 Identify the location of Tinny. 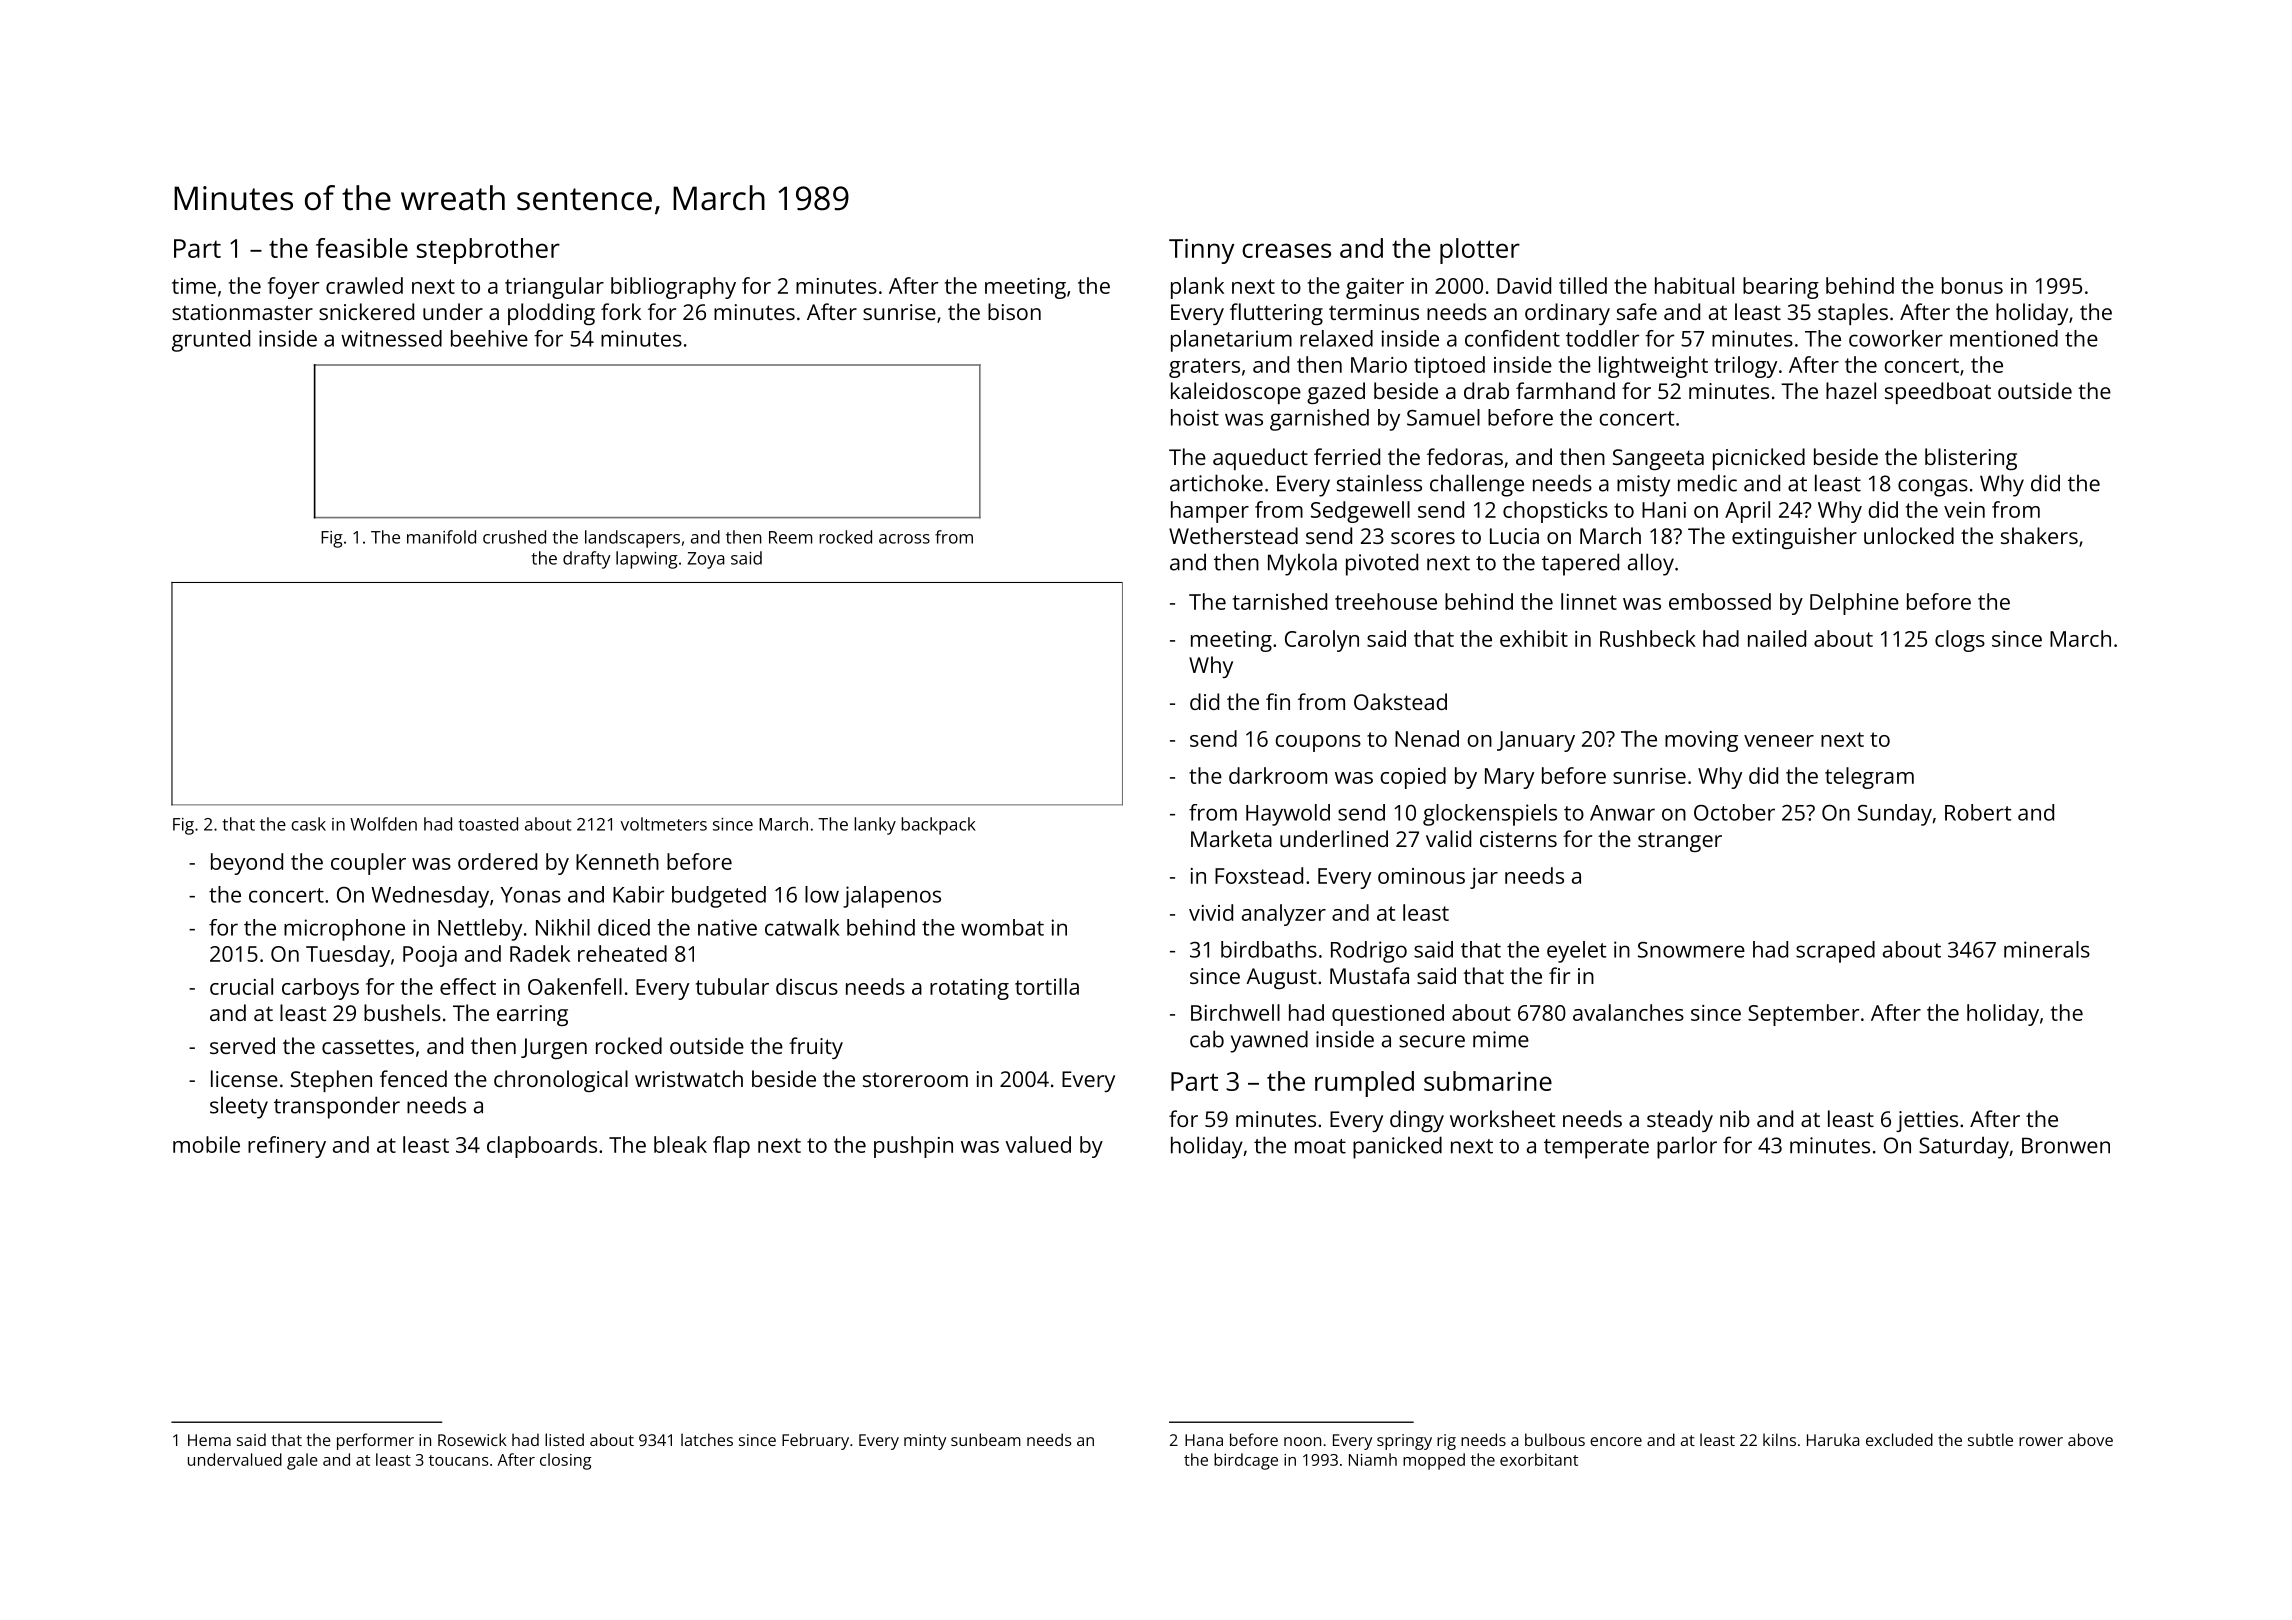
(1202, 251).
